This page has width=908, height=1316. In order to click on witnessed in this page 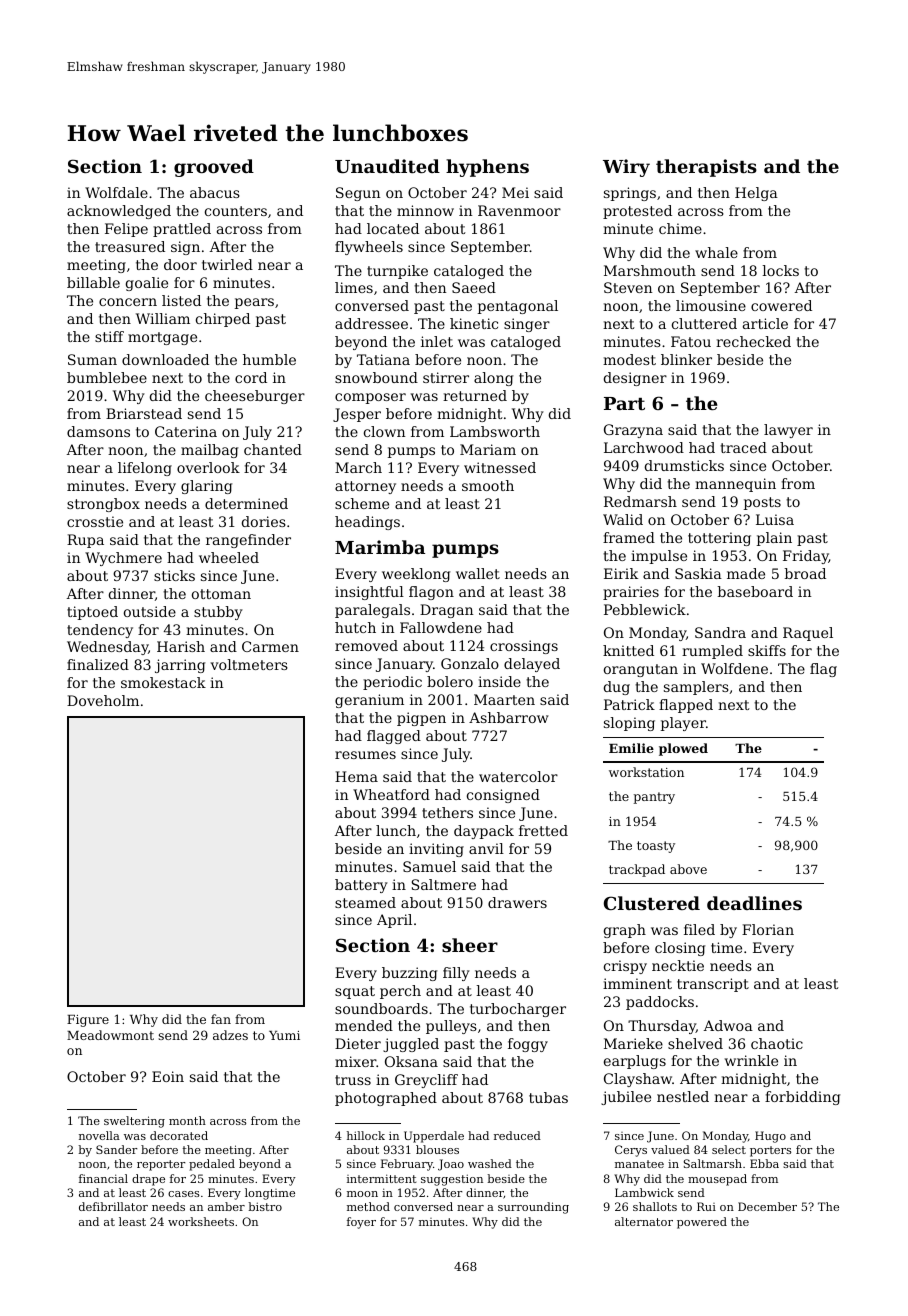, I will do `click(500, 467)`.
